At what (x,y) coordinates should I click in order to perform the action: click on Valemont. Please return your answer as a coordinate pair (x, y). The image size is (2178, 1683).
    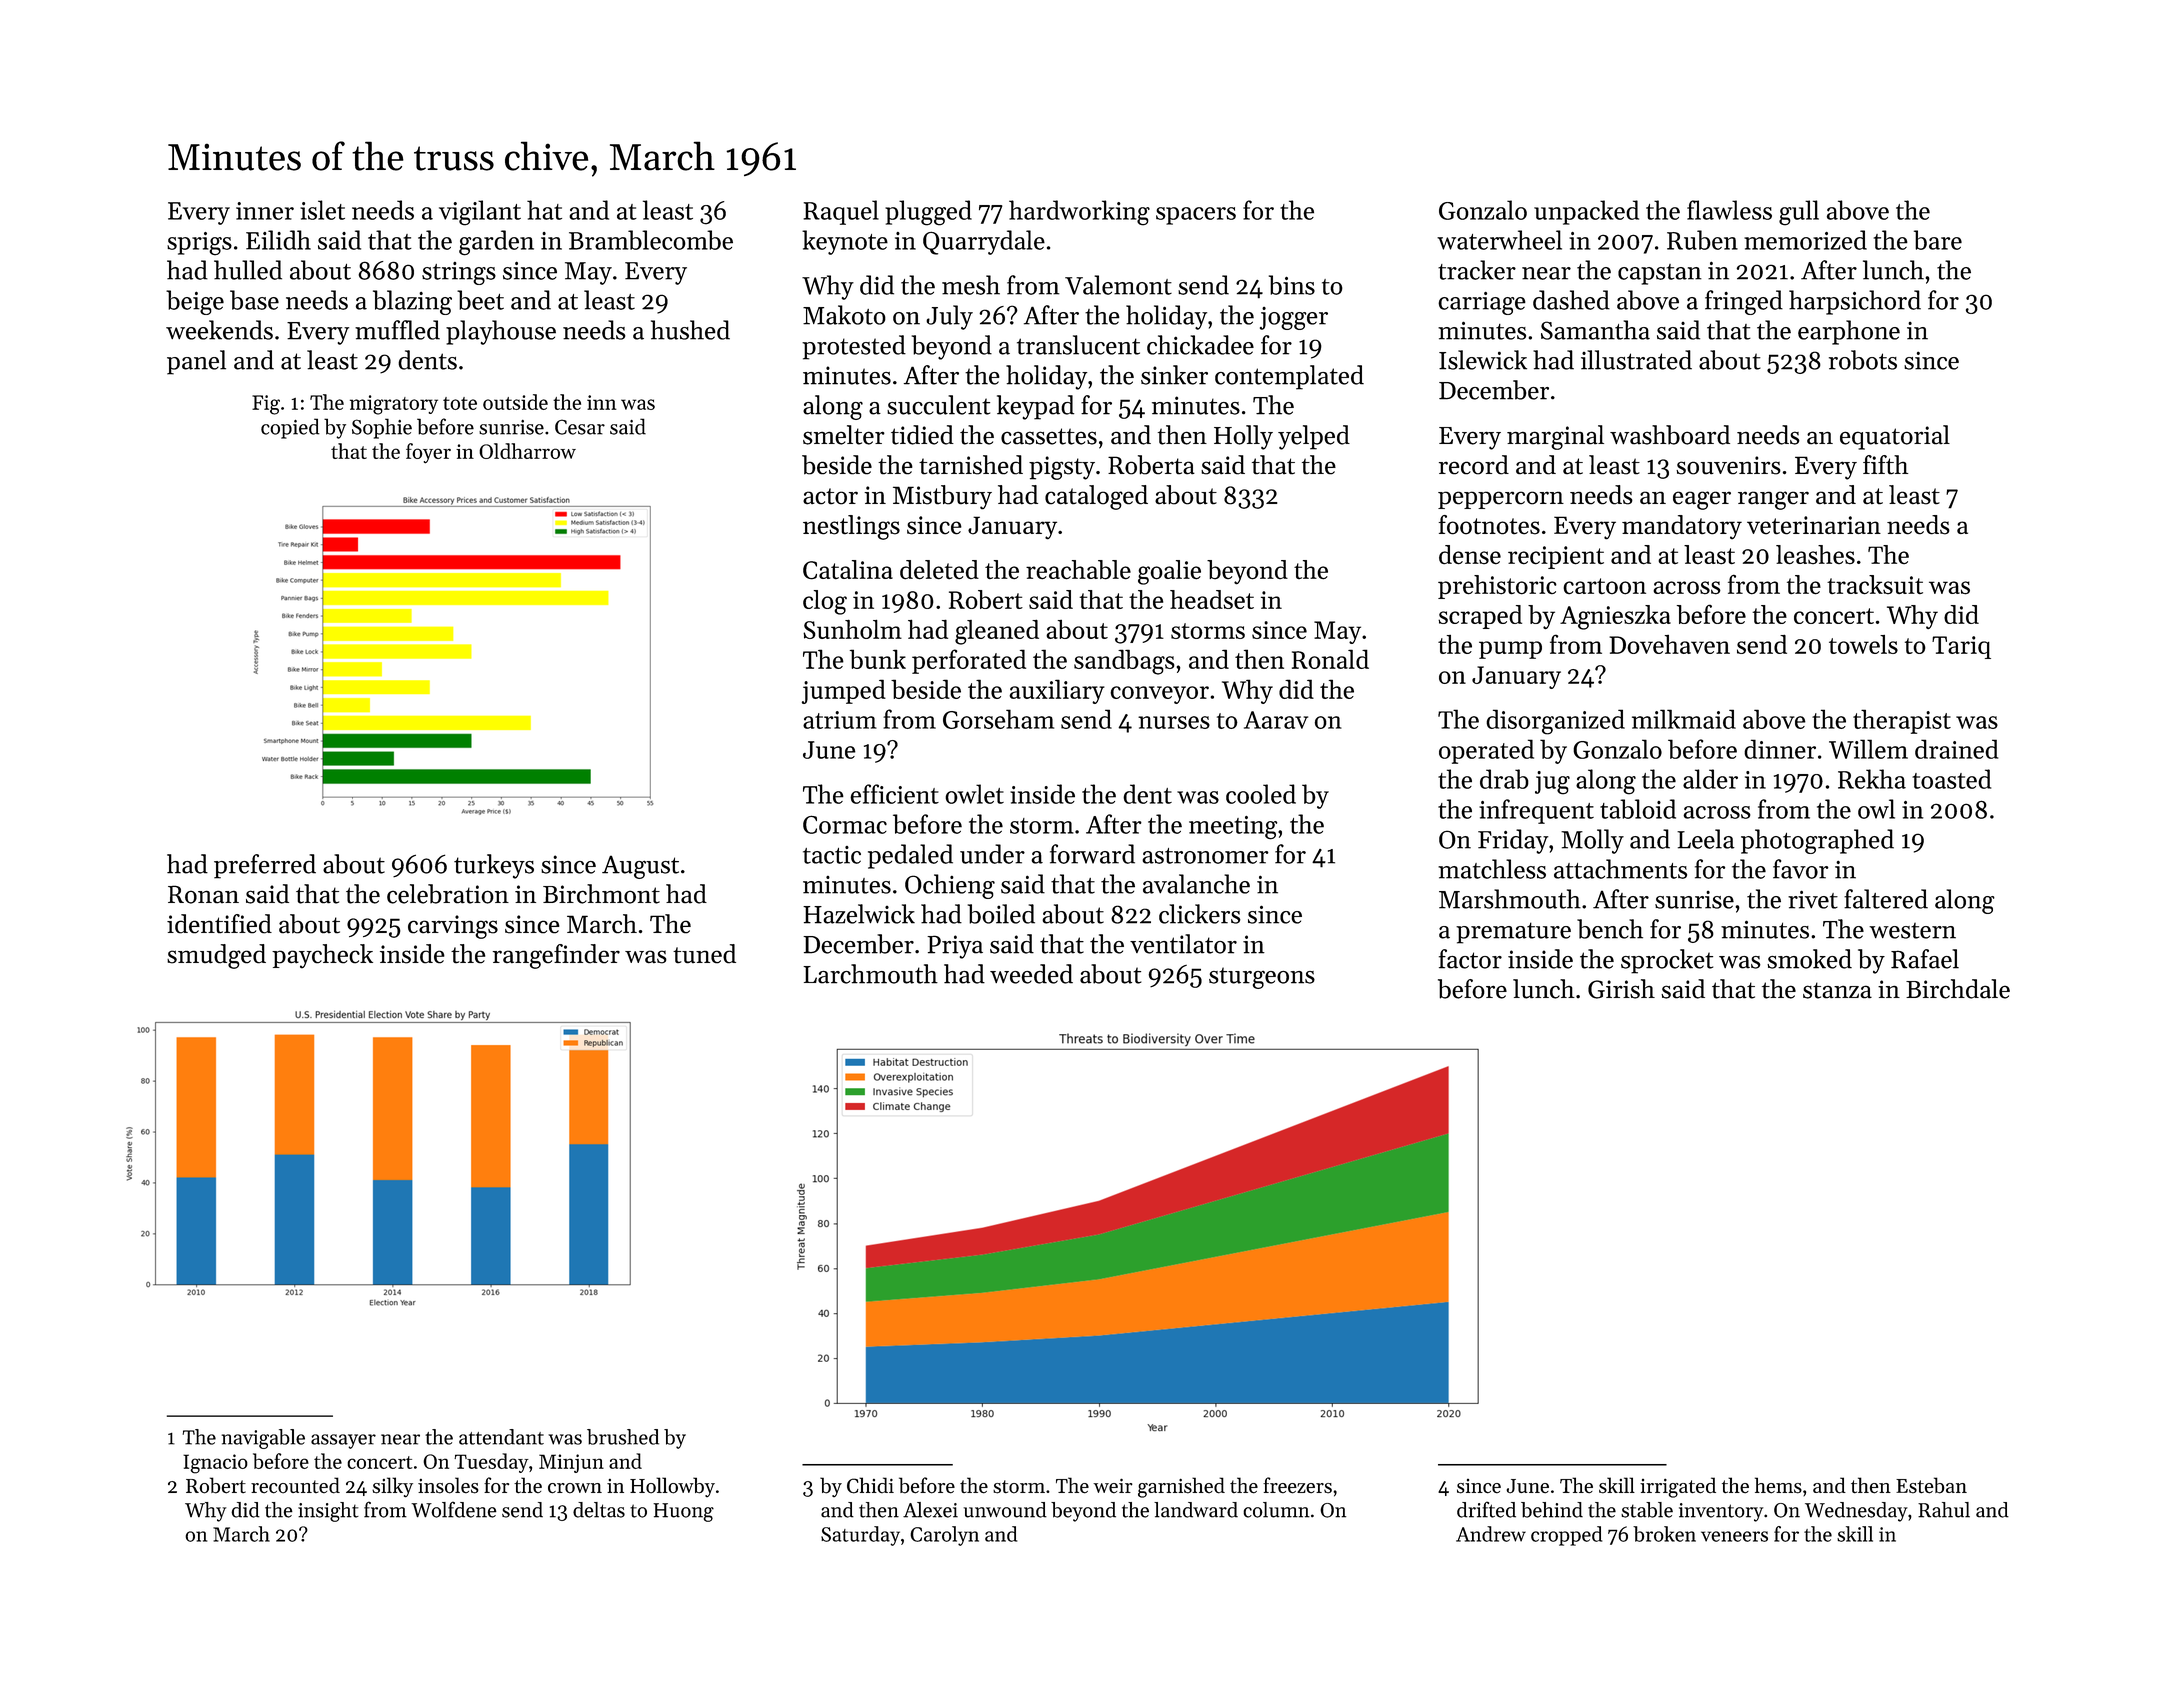
    Looking at the image, I should click on (1118, 285).
